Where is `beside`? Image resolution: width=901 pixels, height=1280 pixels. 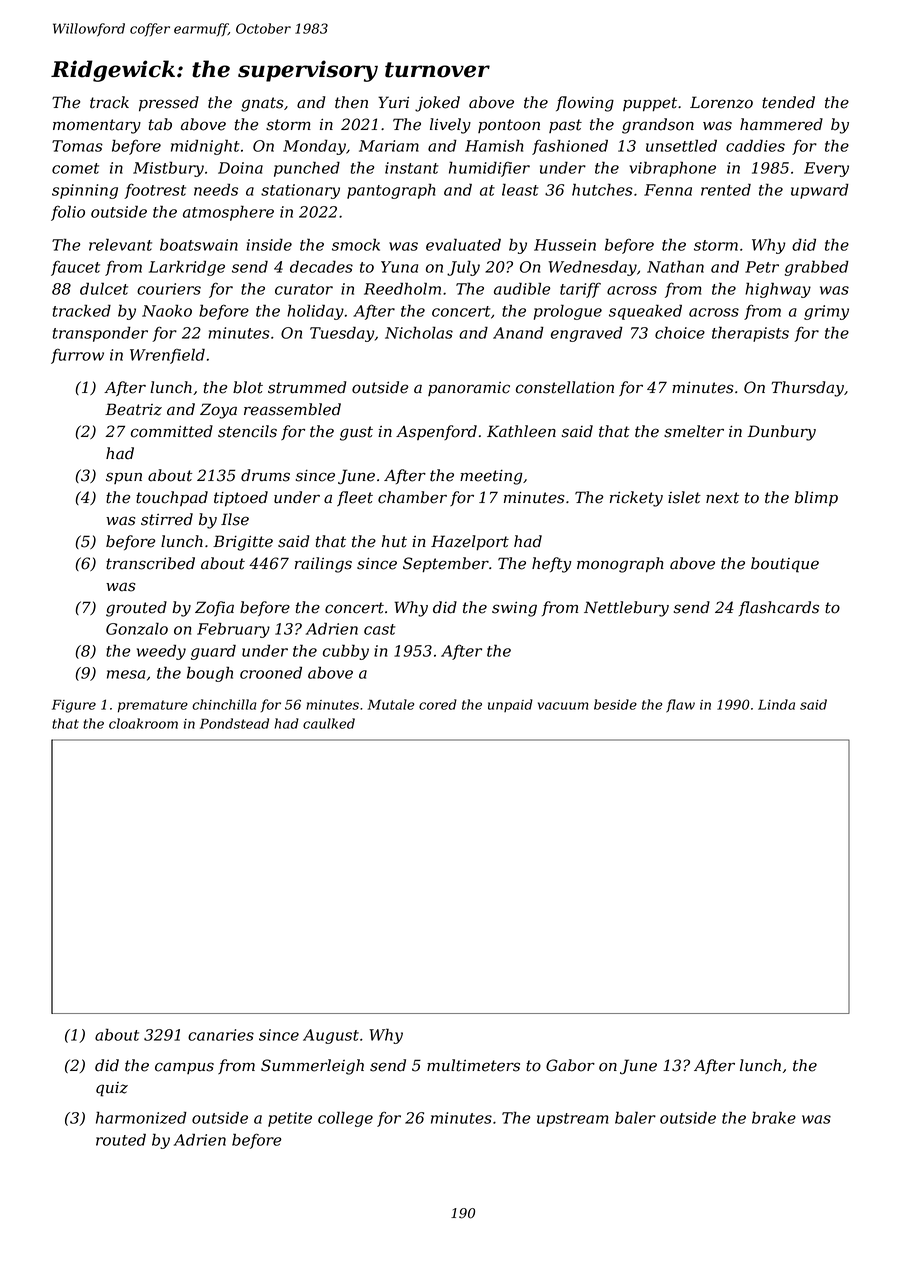
beside is located at coordinates (615, 704).
